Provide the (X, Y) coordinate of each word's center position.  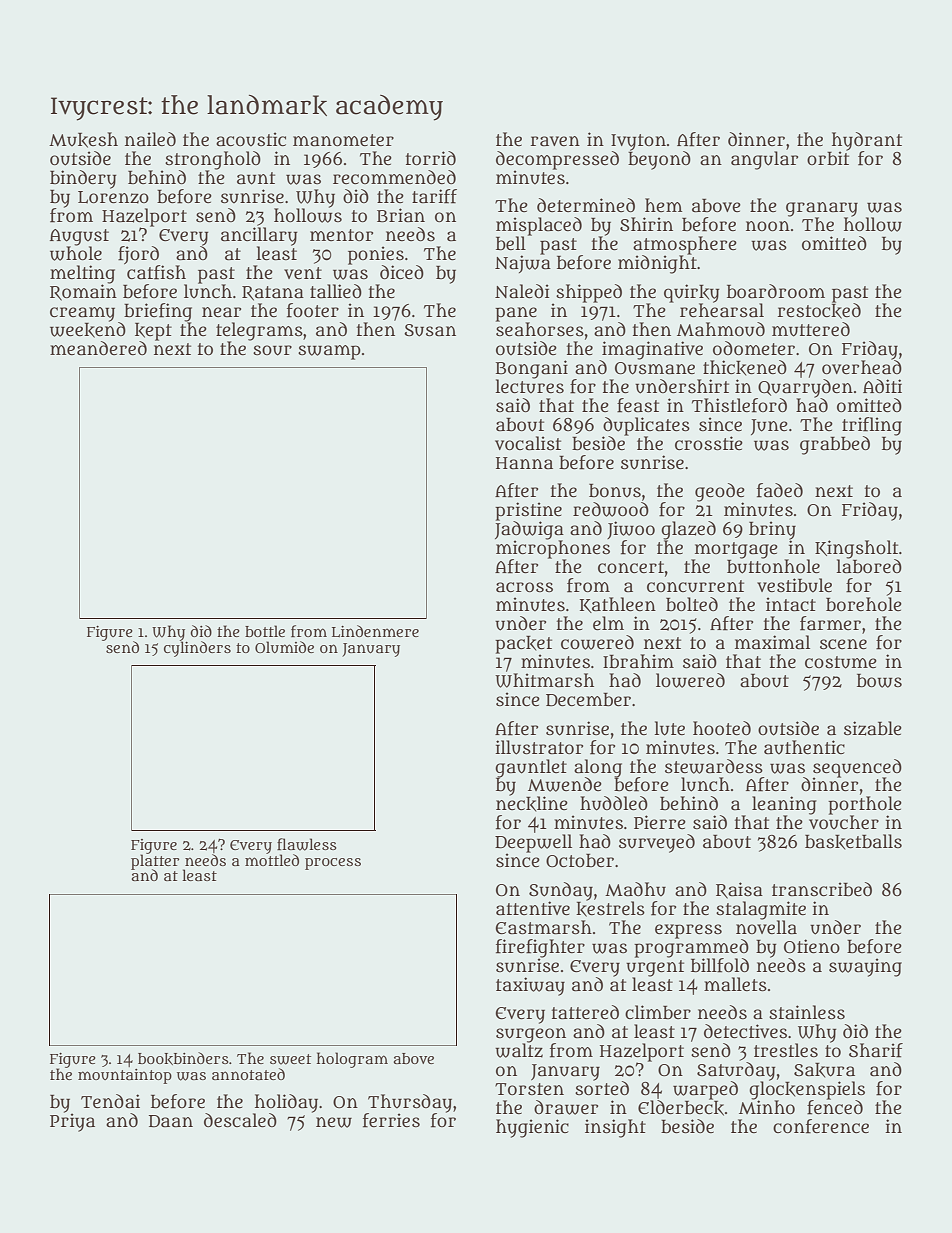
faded (780, 490)
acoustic (251, 139)
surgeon (531, 1035)
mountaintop (125, 1076)
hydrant (867, 141)
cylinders (197, 649)
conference (821, 1126)
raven (555, 141)
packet (523, 644)
